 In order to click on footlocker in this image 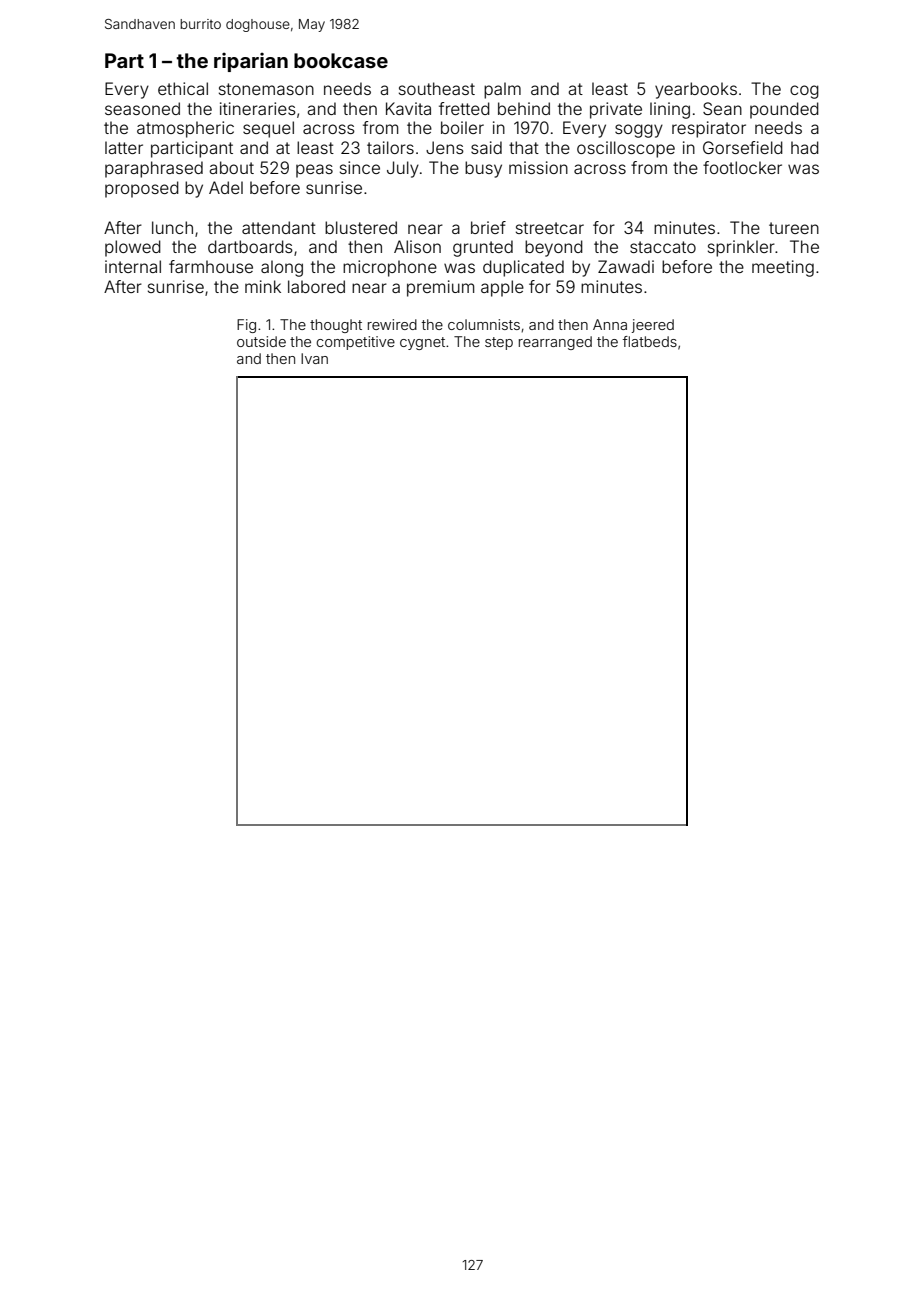, I will do `click(742, 167)`.
